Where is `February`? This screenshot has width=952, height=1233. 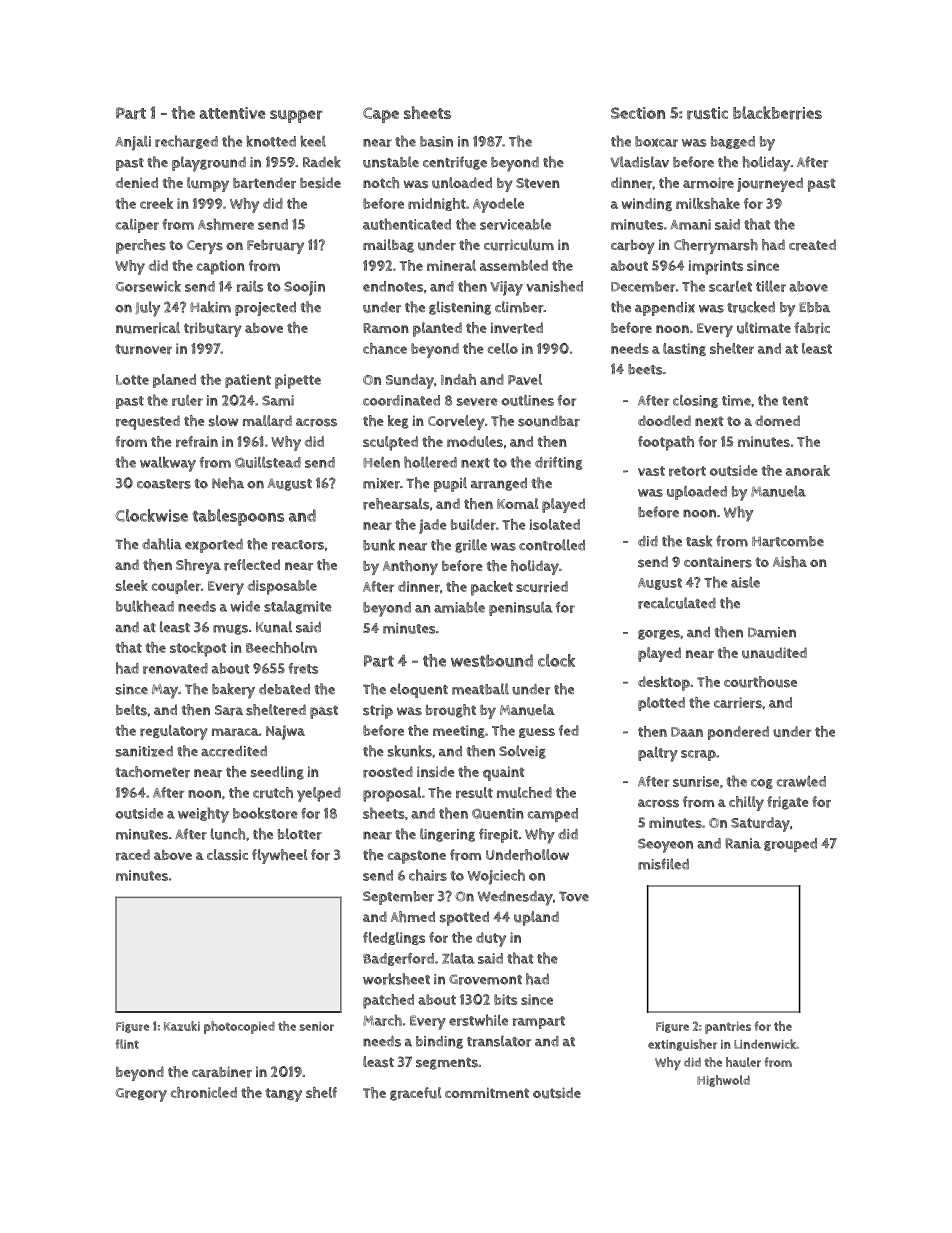 February is located at coordinates (275, 247).
